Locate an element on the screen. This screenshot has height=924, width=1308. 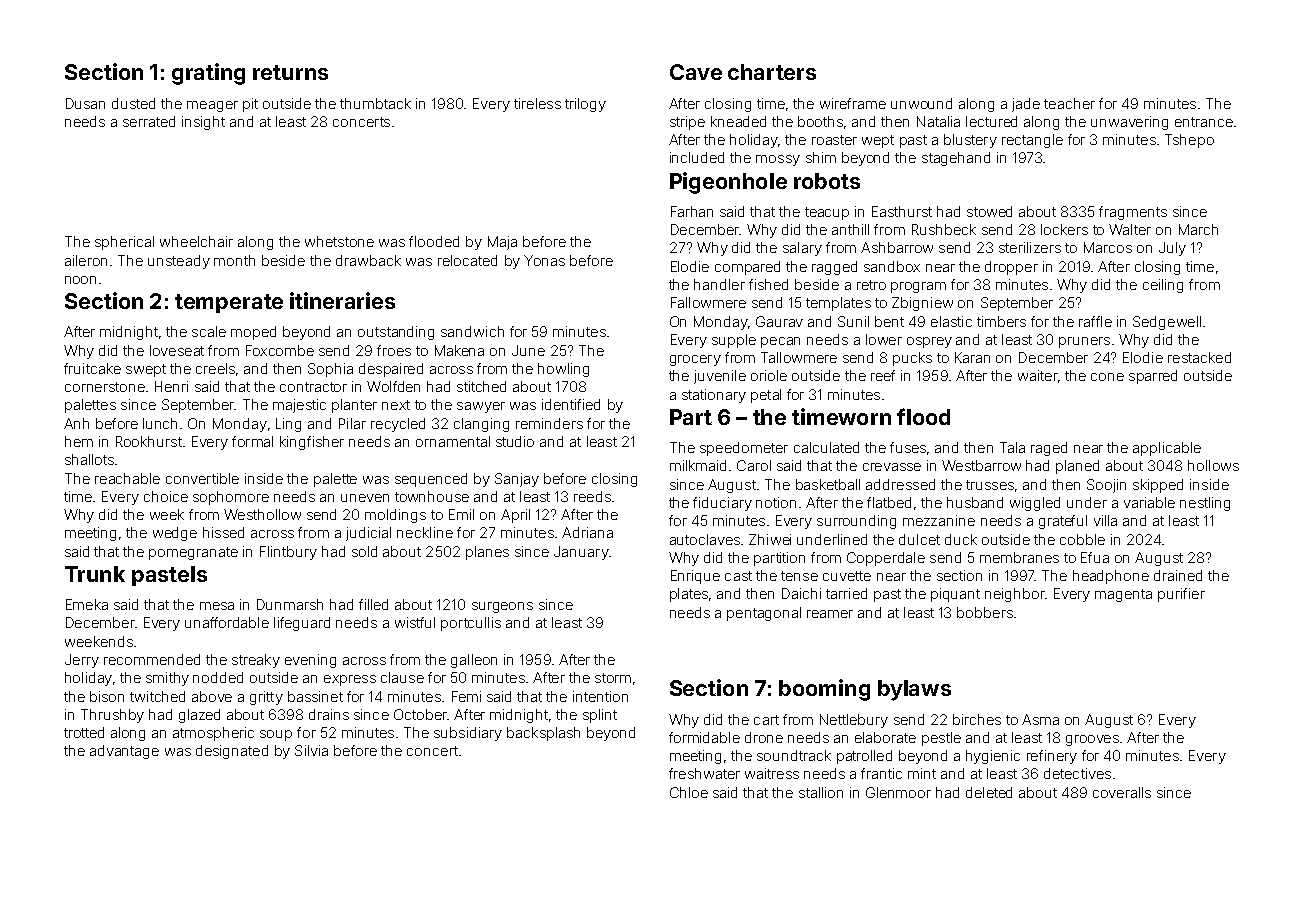
Maja is located at coordinates (502, 243).
